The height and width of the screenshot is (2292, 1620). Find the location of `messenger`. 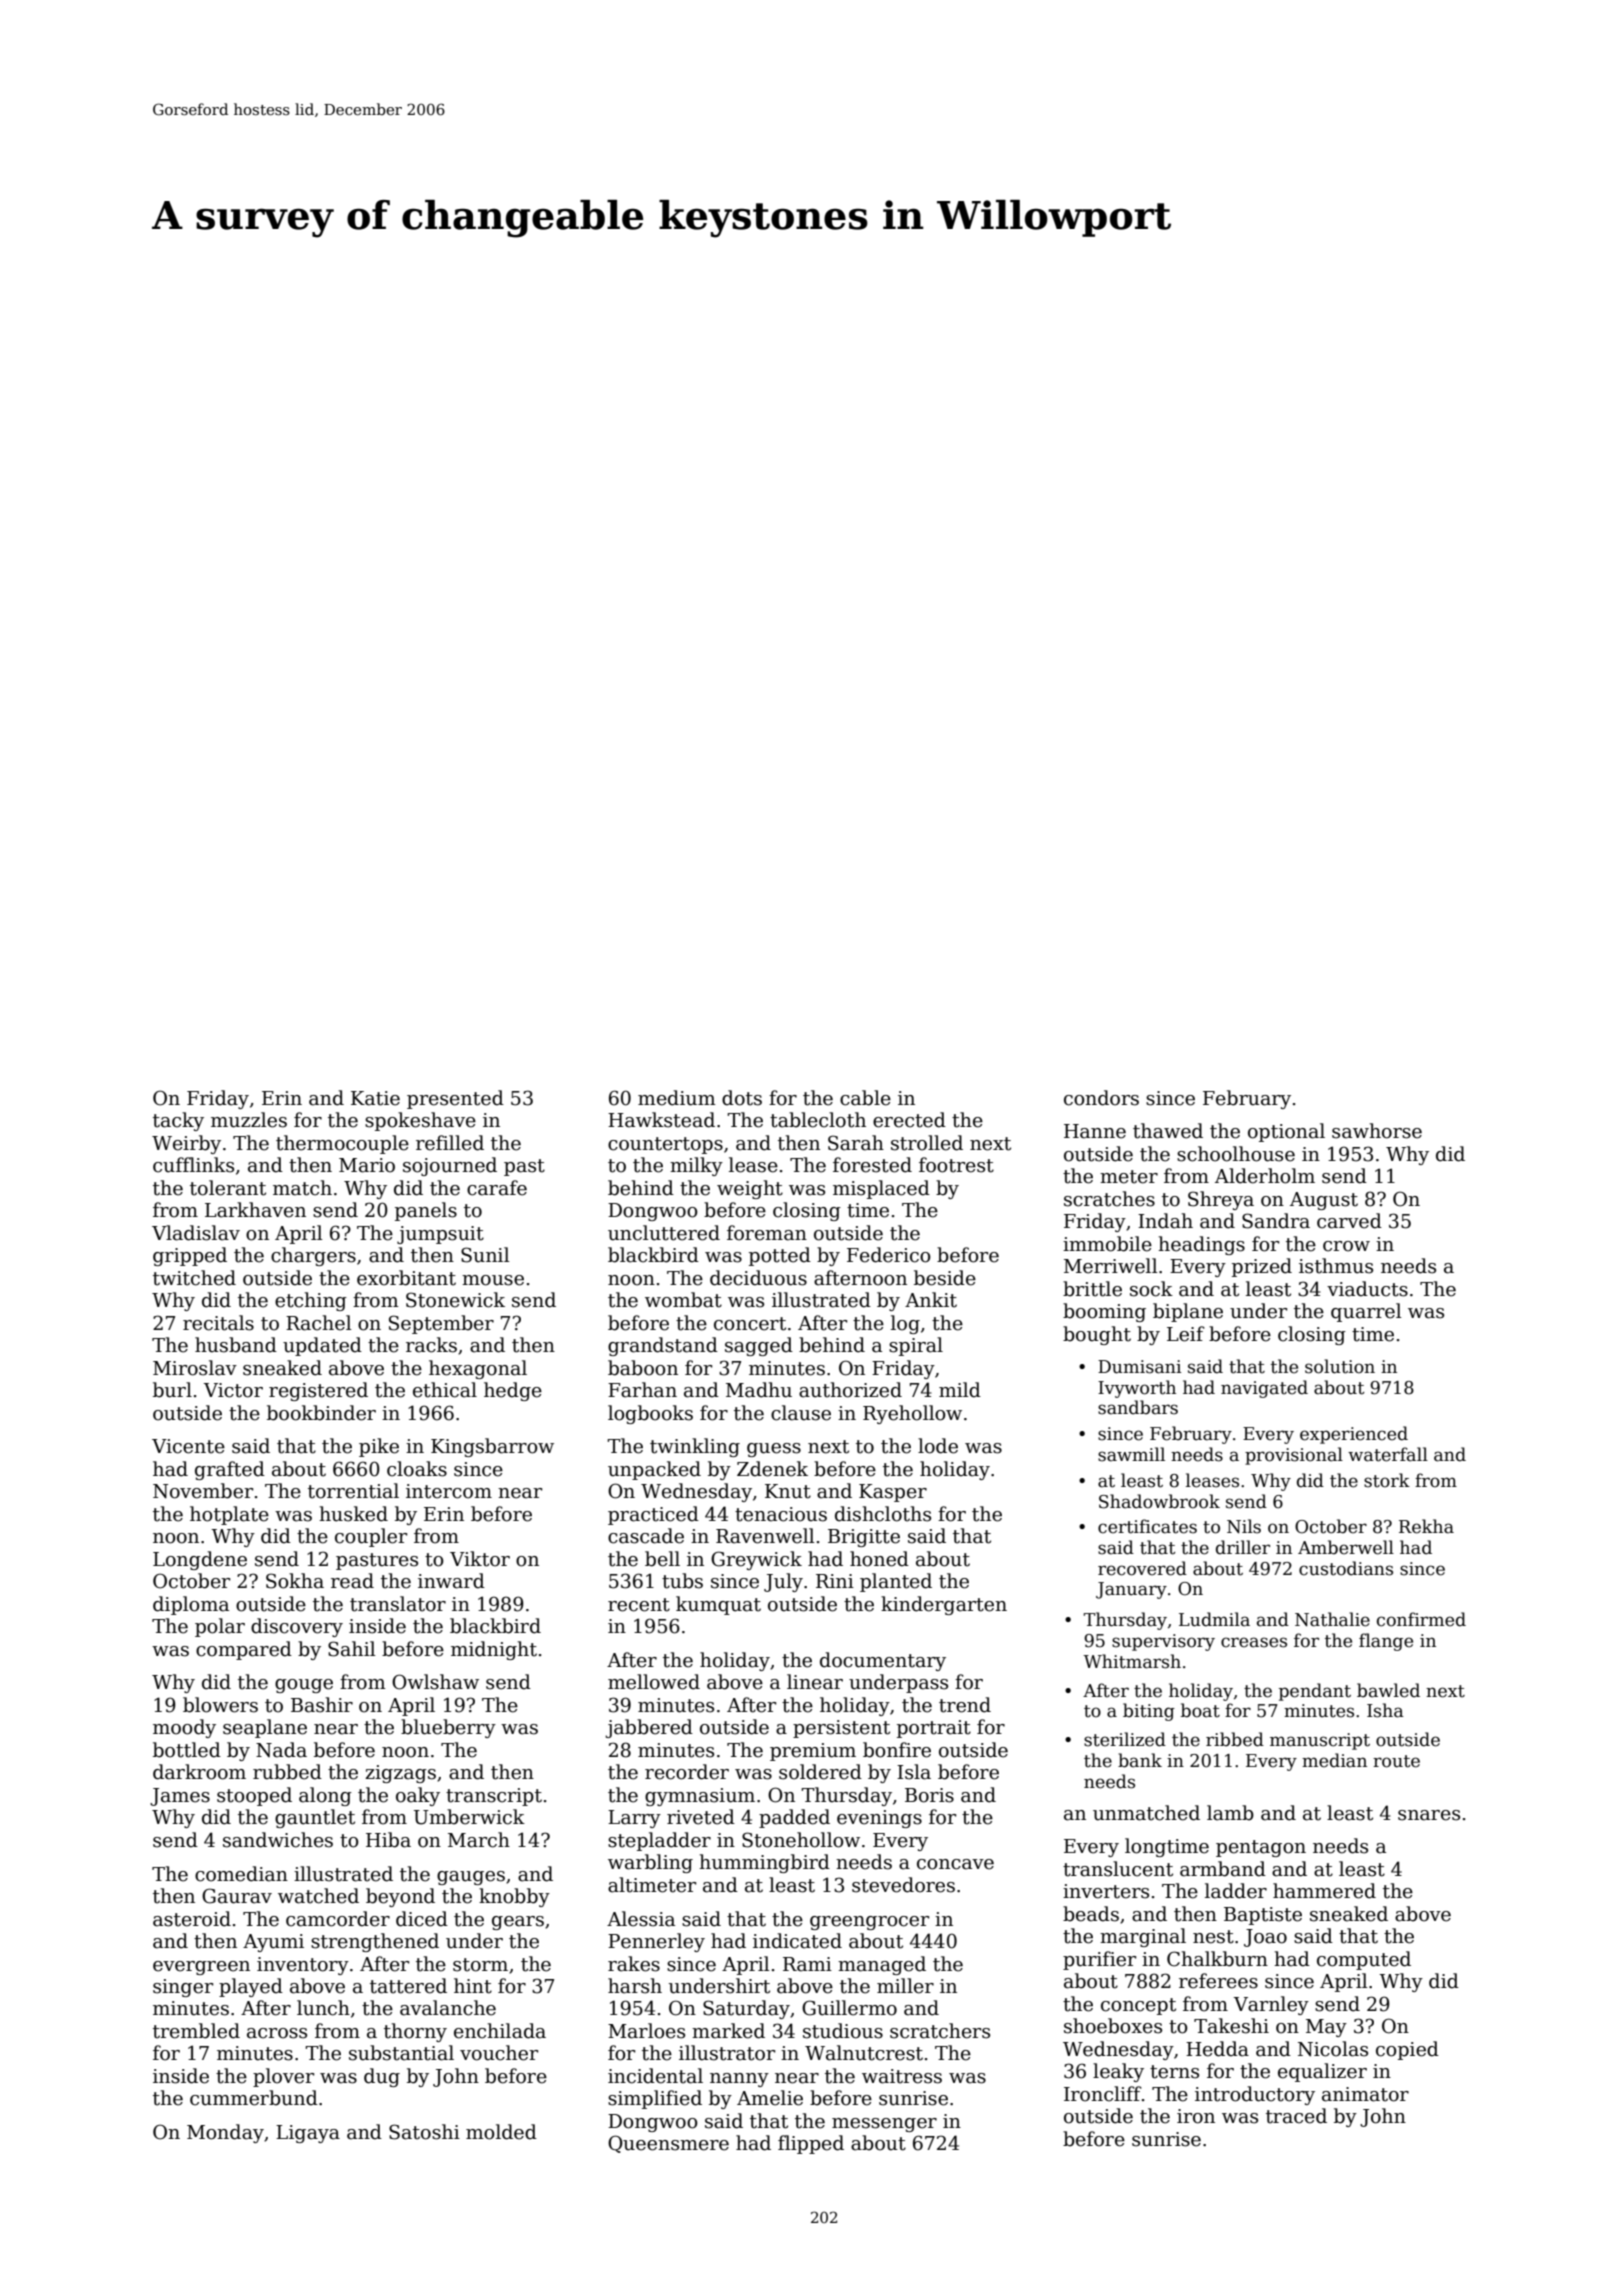

messenger is located at coordinates (884, 2125).
